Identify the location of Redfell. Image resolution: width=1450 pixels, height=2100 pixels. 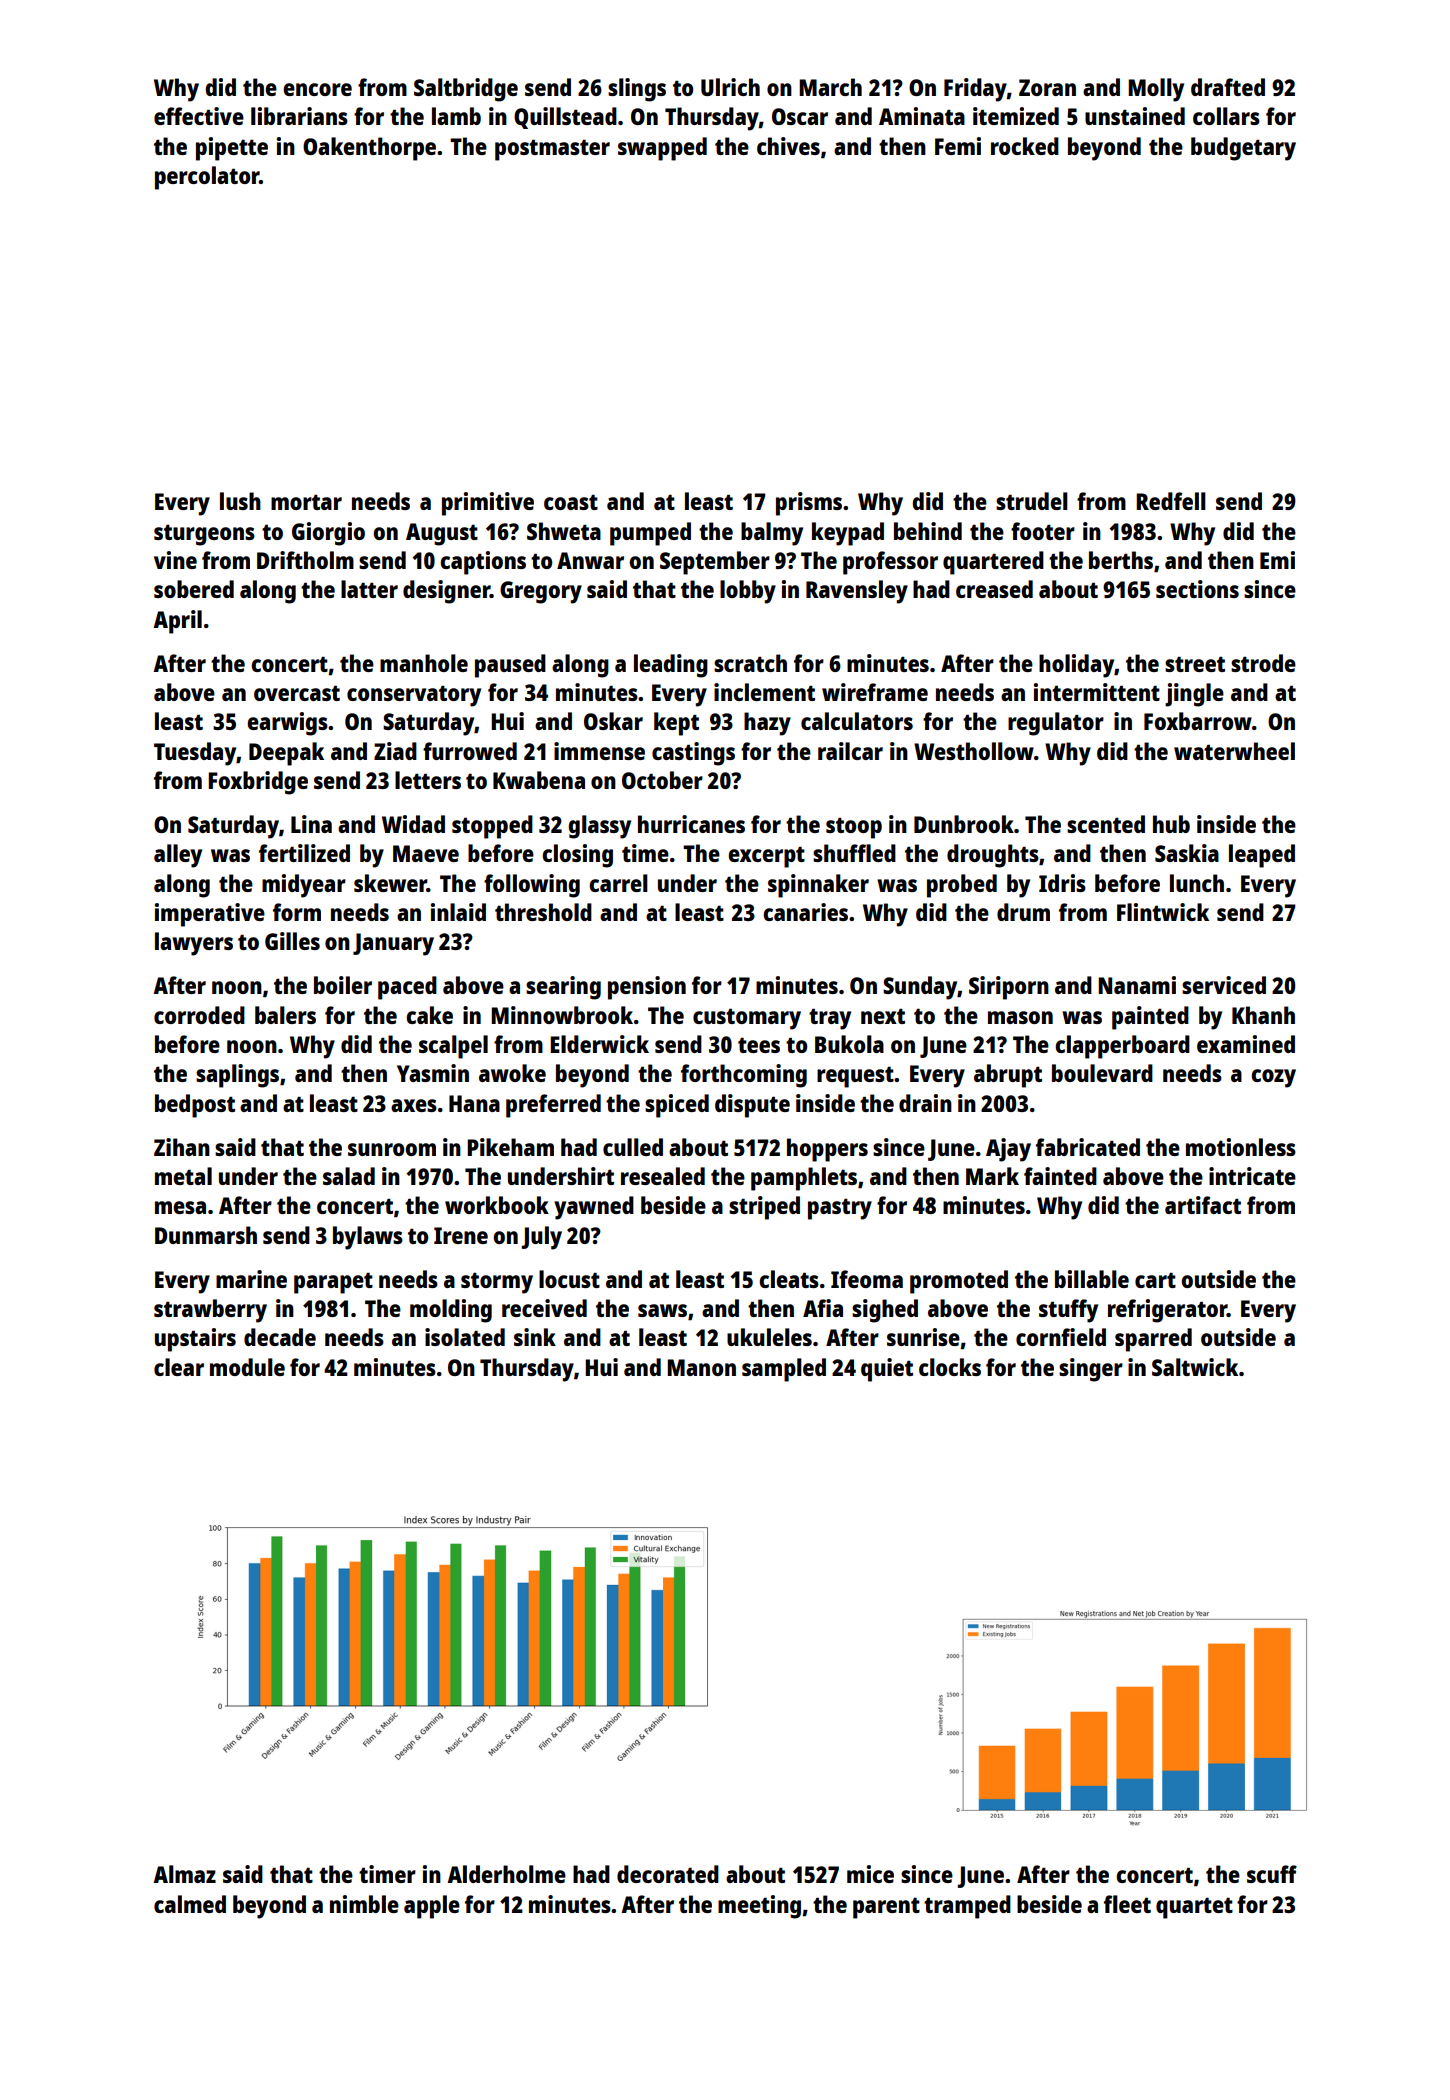
(1171, 501).
